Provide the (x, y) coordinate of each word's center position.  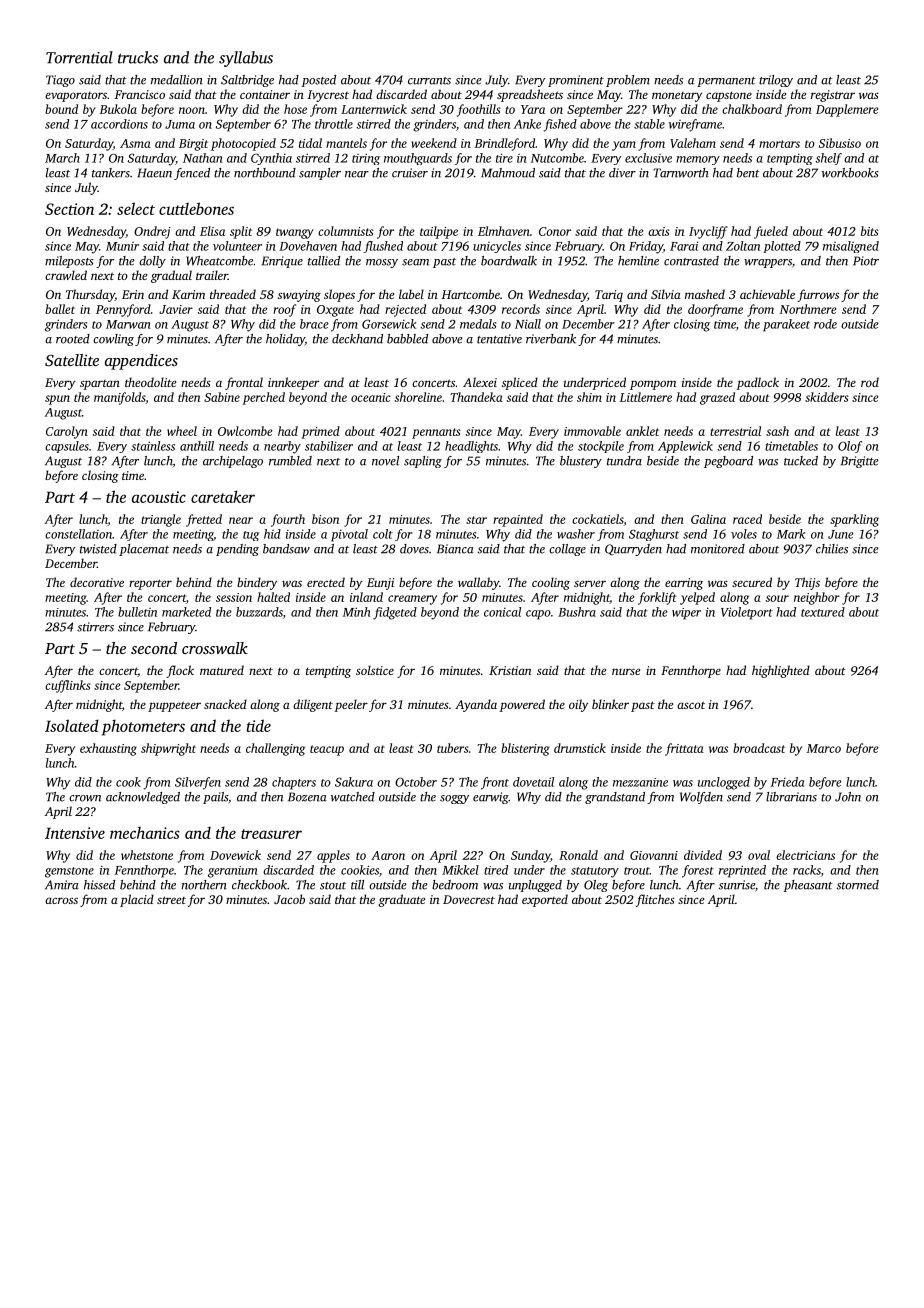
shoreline (418, 397)
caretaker (223, 496)
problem (628, 81)
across (61, 900)
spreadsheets (530, 95)
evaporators (76, 97)
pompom (653, 385)
